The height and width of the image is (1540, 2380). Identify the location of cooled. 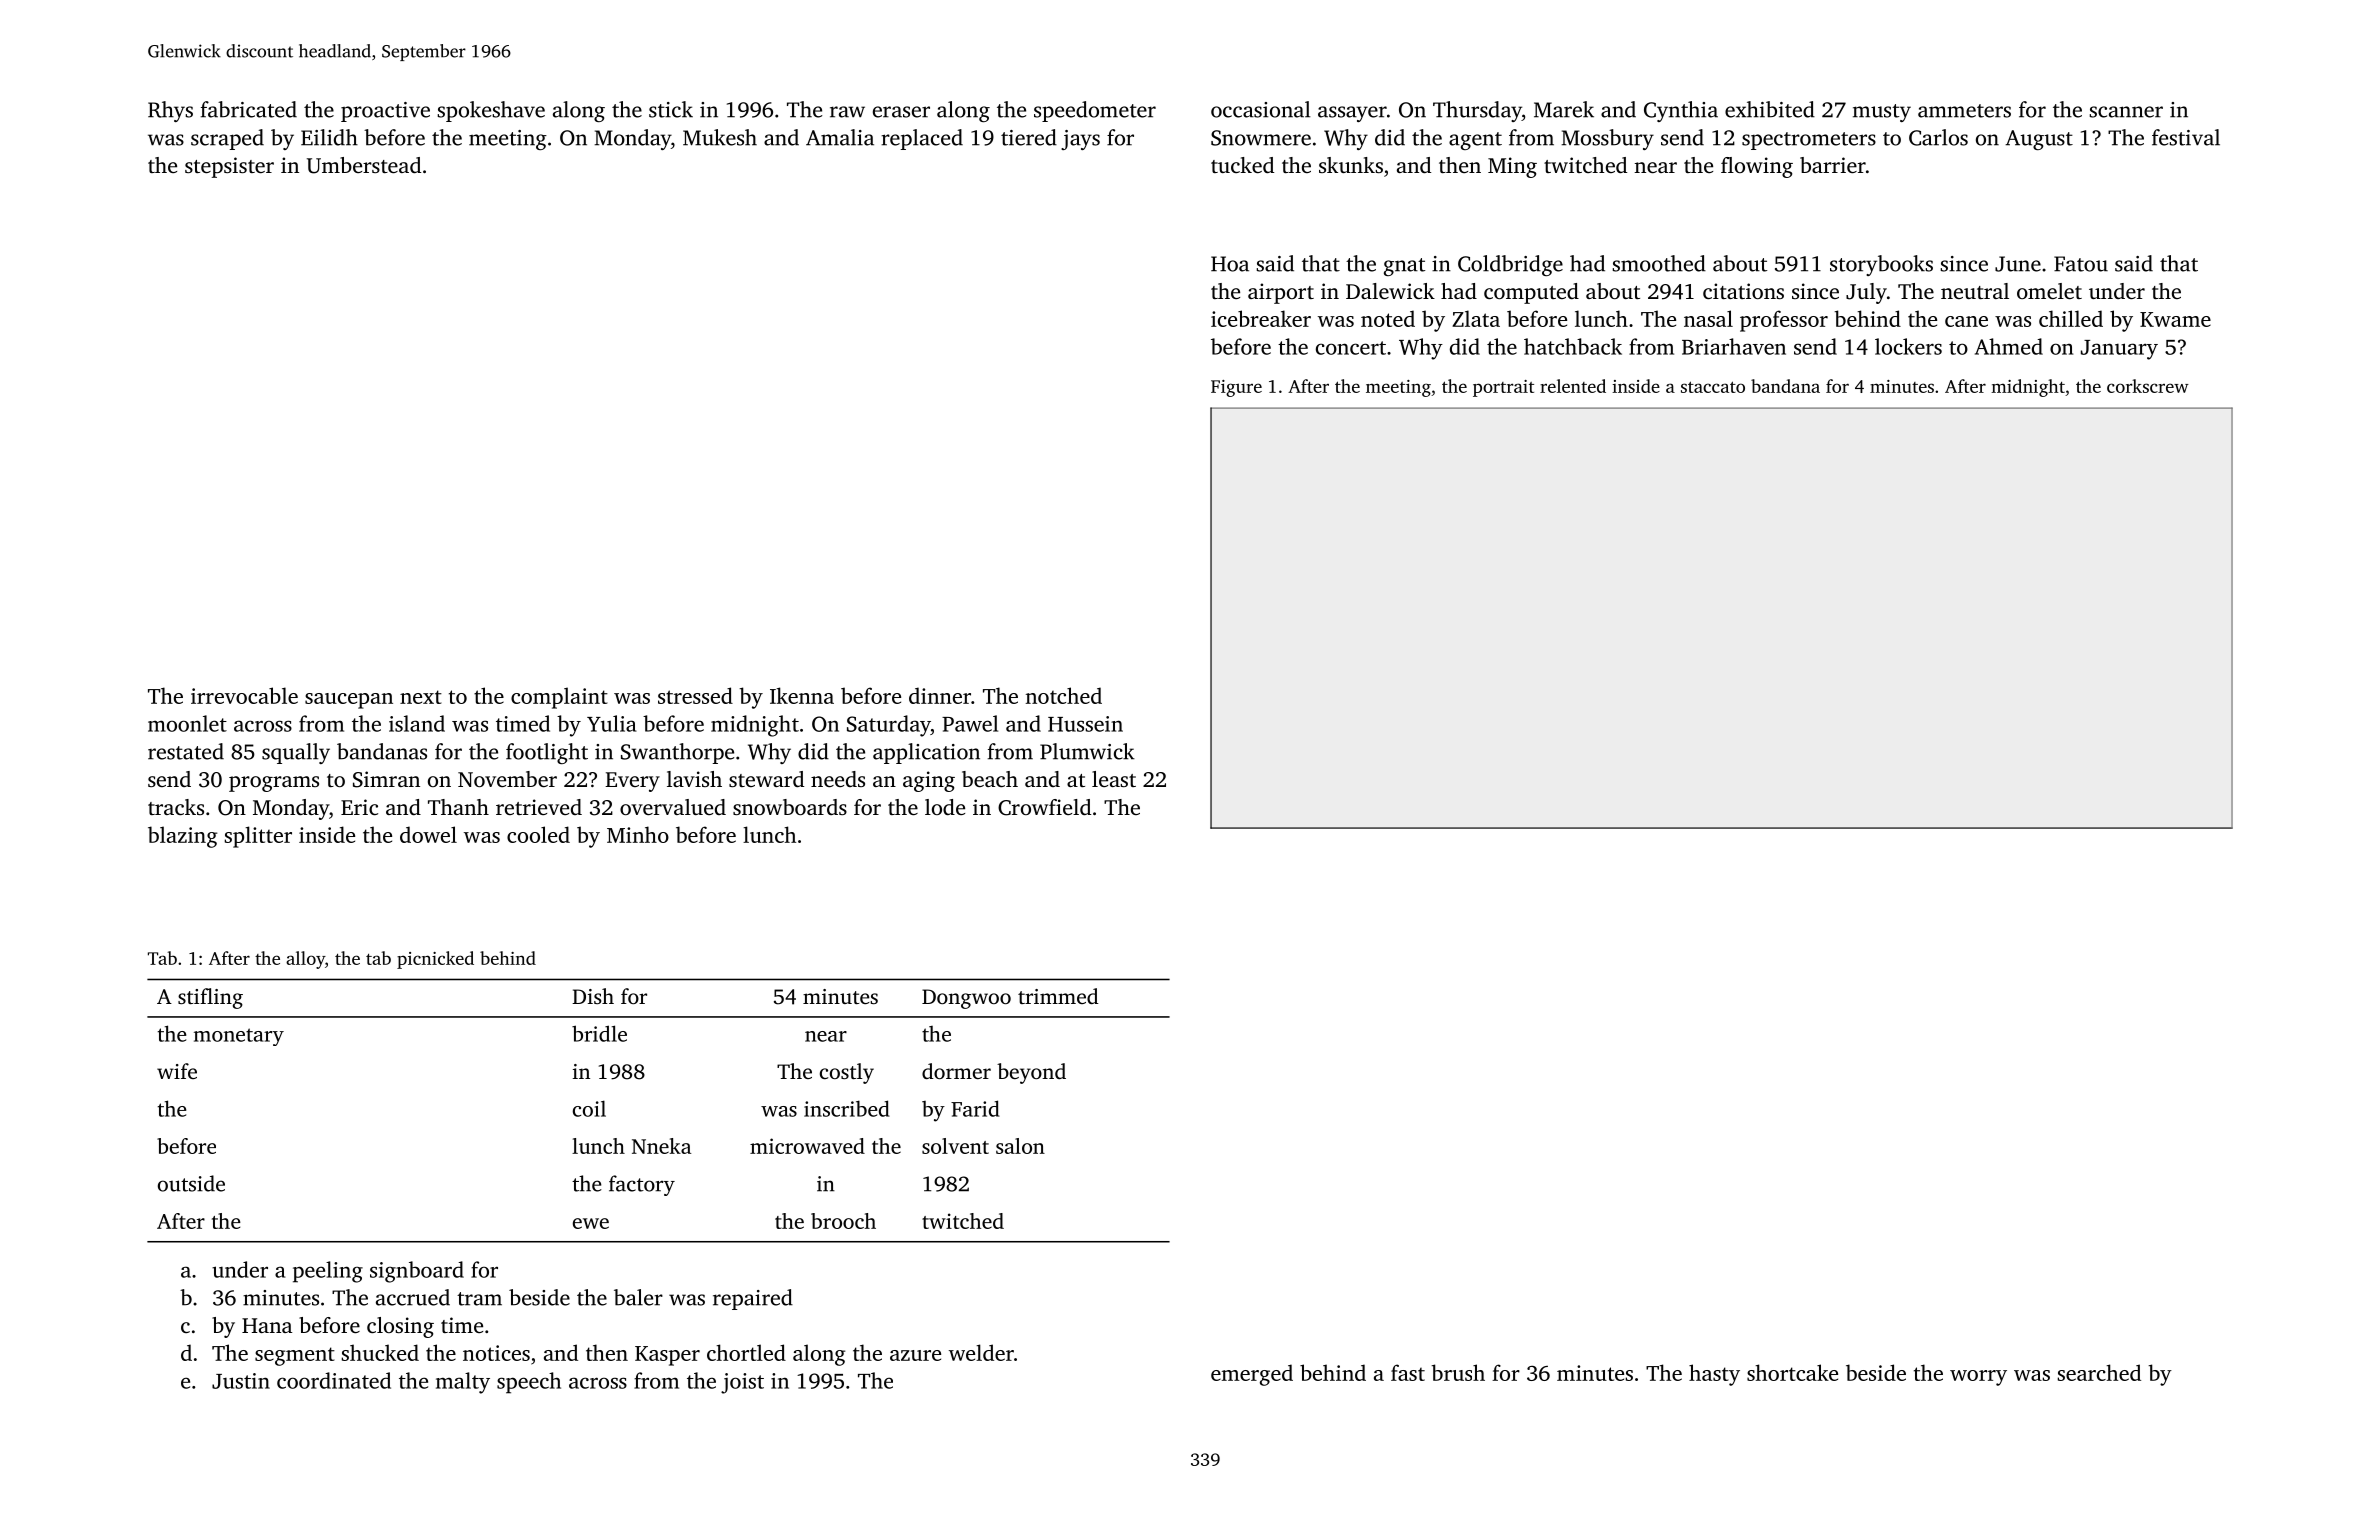
(538, 834).
